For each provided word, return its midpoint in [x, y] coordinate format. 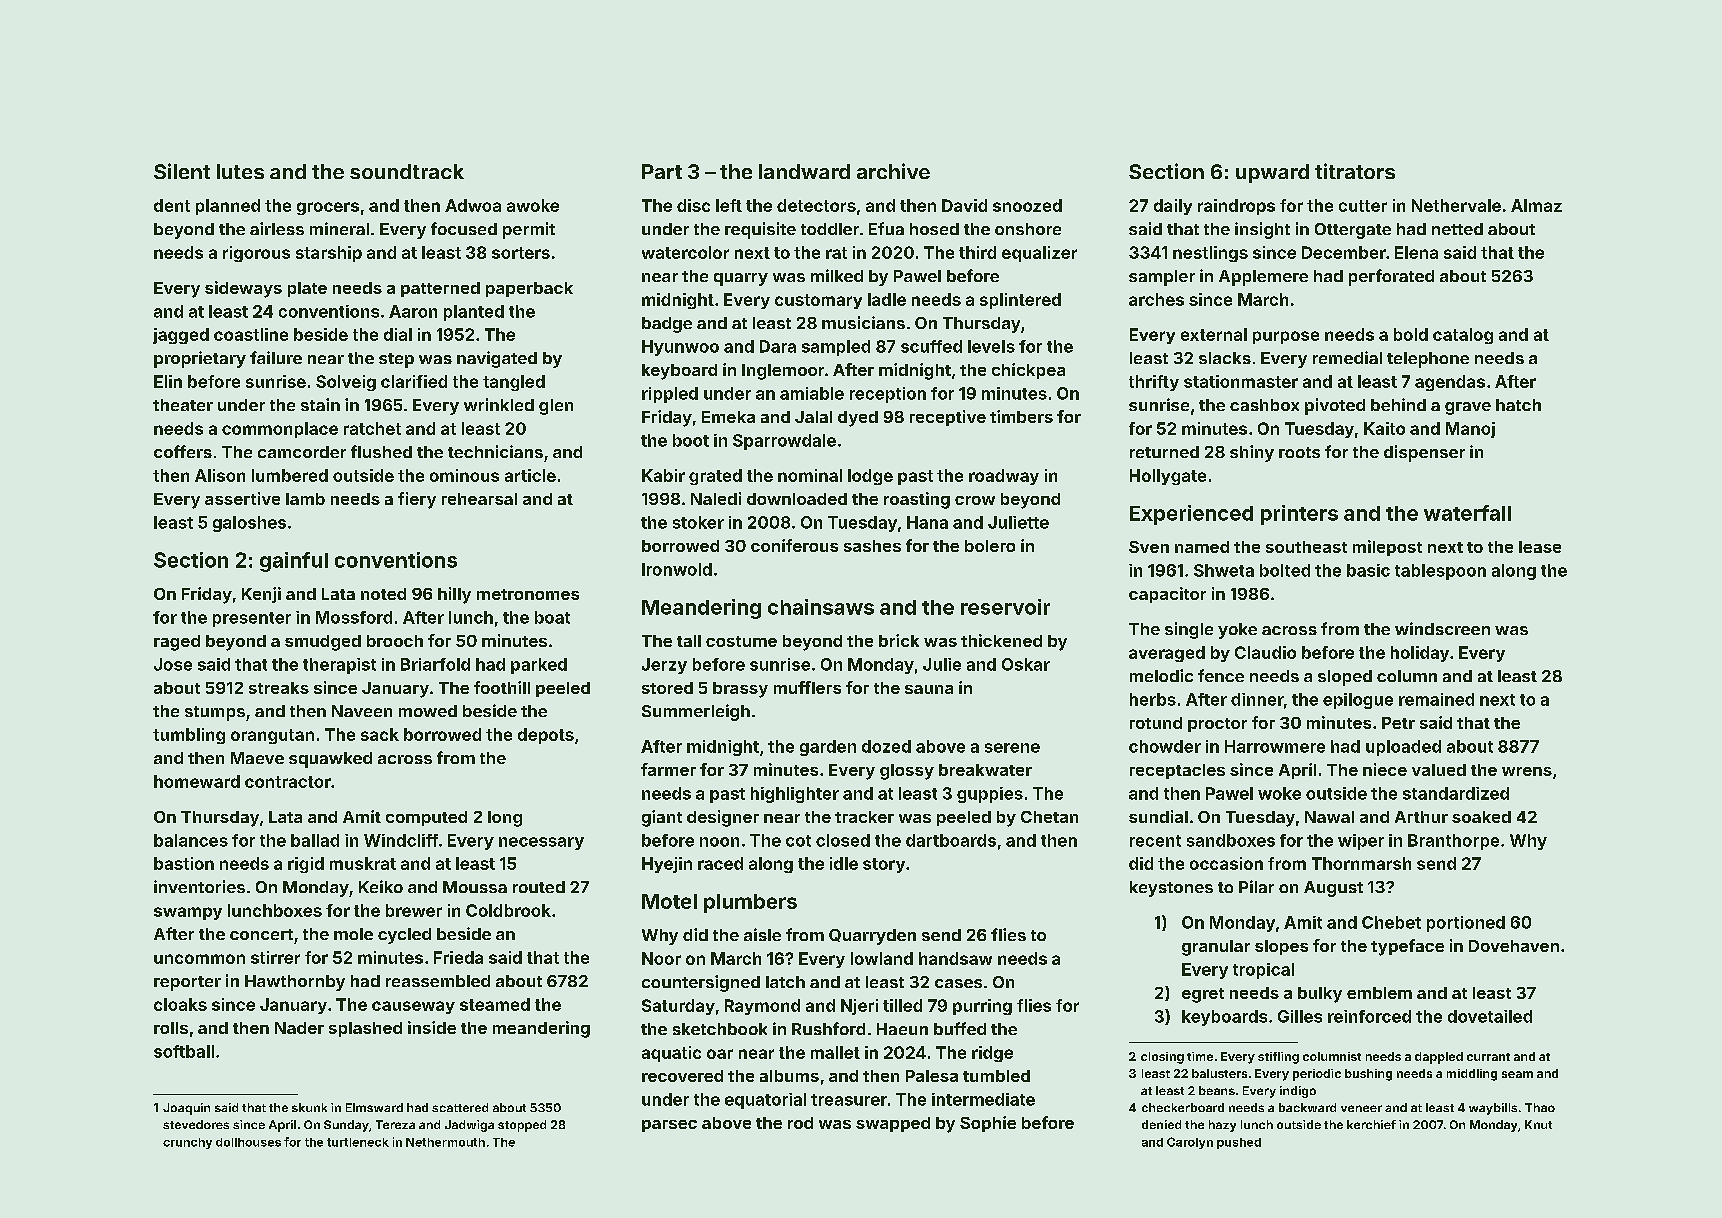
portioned [1466, 924]
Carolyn [1190, 1143]
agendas [1450, 383]
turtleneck [358, 1142]
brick [899, 640]
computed [426, 818]
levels [991, 346]
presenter [252, 619]
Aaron [413, 311]
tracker [864, 817]
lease [1540, 547]
